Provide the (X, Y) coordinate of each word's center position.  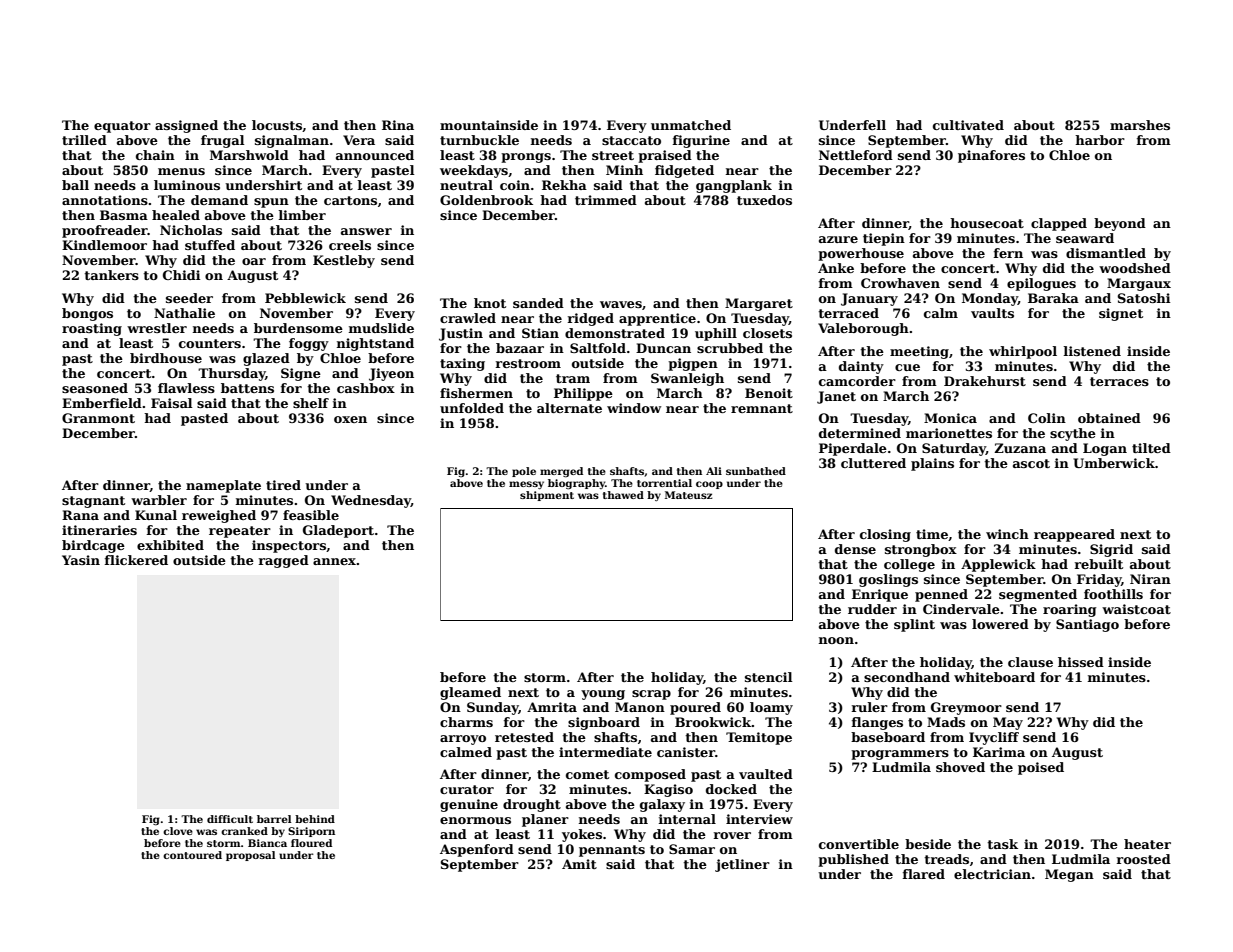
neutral (466, 185)
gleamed (470, 693)
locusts (277, 125)
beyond (1120, 224)
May (1008, 723)
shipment (547, 496)
